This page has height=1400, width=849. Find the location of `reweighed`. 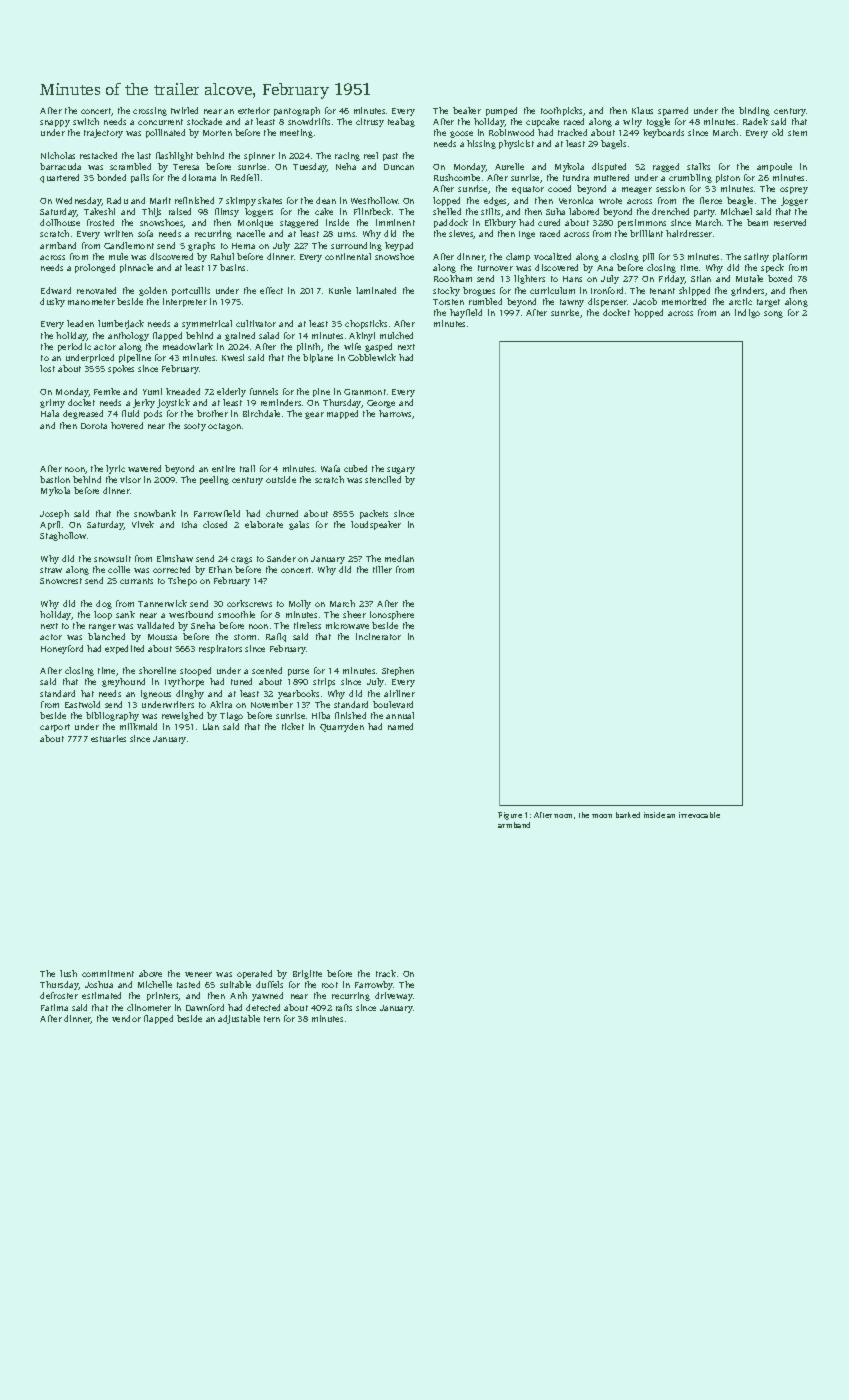

reweighed is located at coordinates (182, 716).
